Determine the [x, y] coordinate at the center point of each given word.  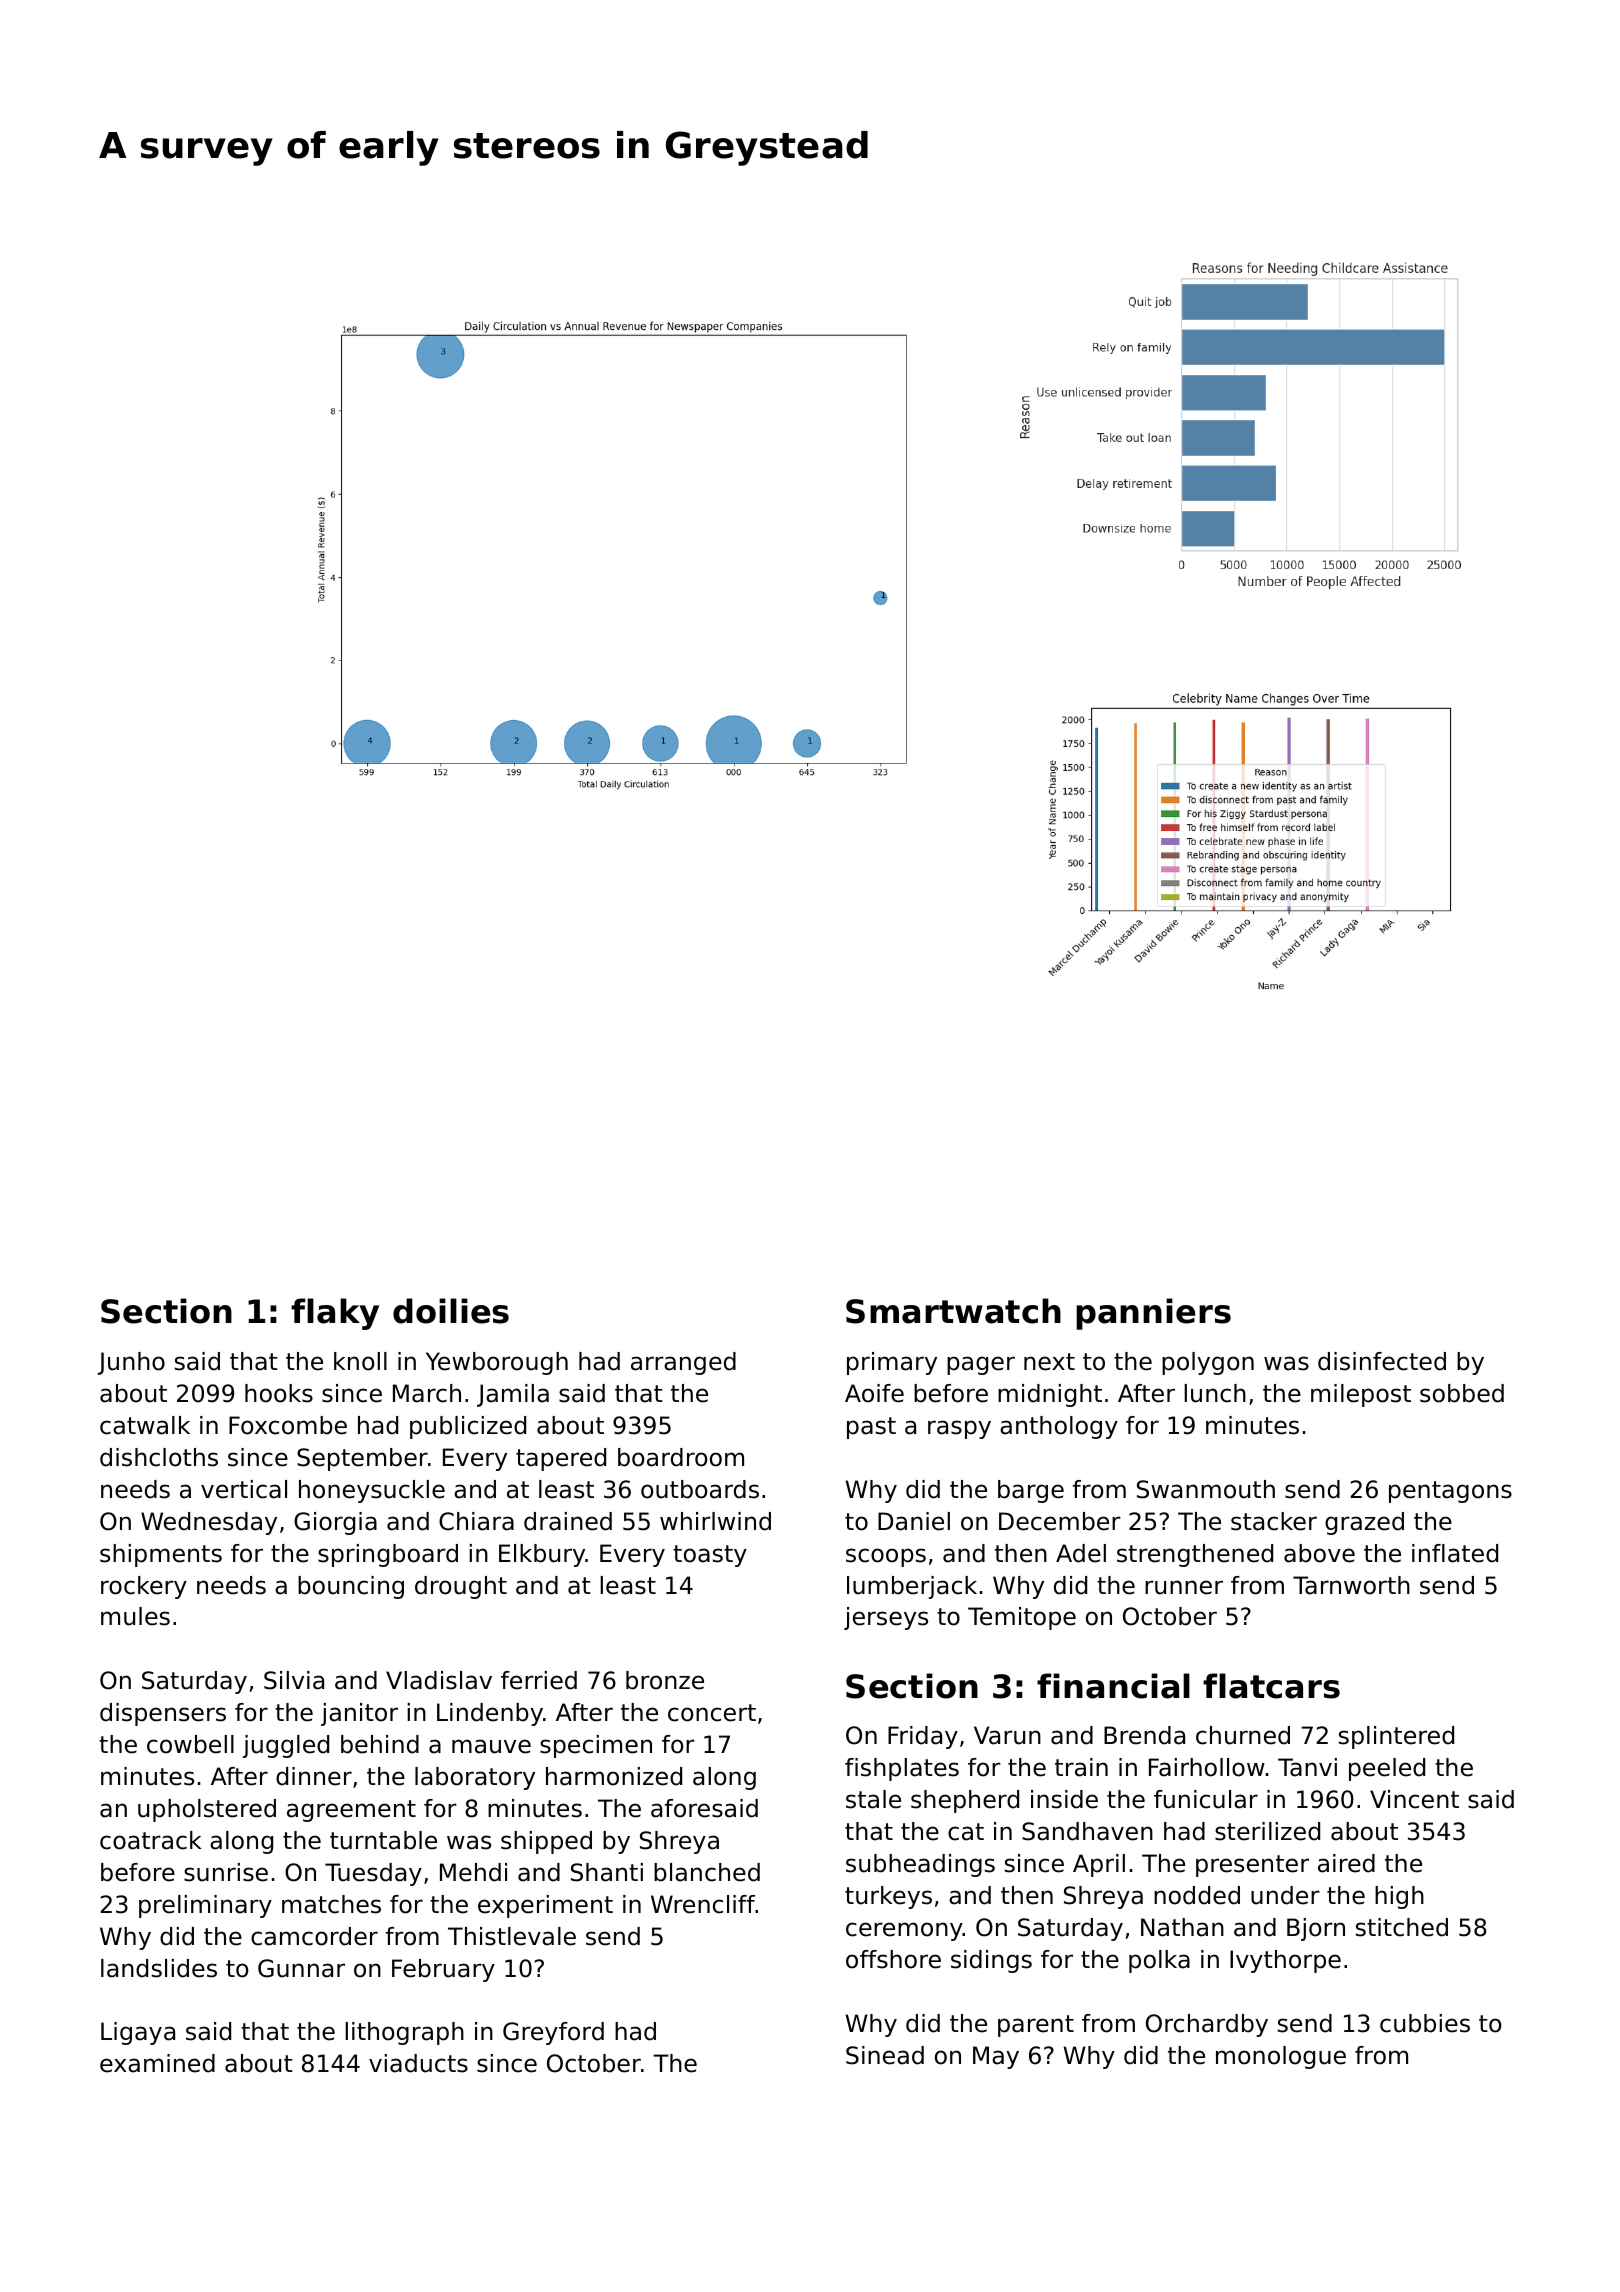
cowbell [190, 1744]
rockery [144, 1587]
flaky [335, 1314]
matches [331, 1904]
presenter [1252, 1866]
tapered [561, 1459]
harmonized [614, 1776]
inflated [1455, 1553]
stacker [1274, 1521]
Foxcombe [288, 1425]
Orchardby [1207, 2025]
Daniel [914, 1521]
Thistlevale [512, 1936]
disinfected [1382, 1361]
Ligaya [138, 2033]
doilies [451, 1311]
